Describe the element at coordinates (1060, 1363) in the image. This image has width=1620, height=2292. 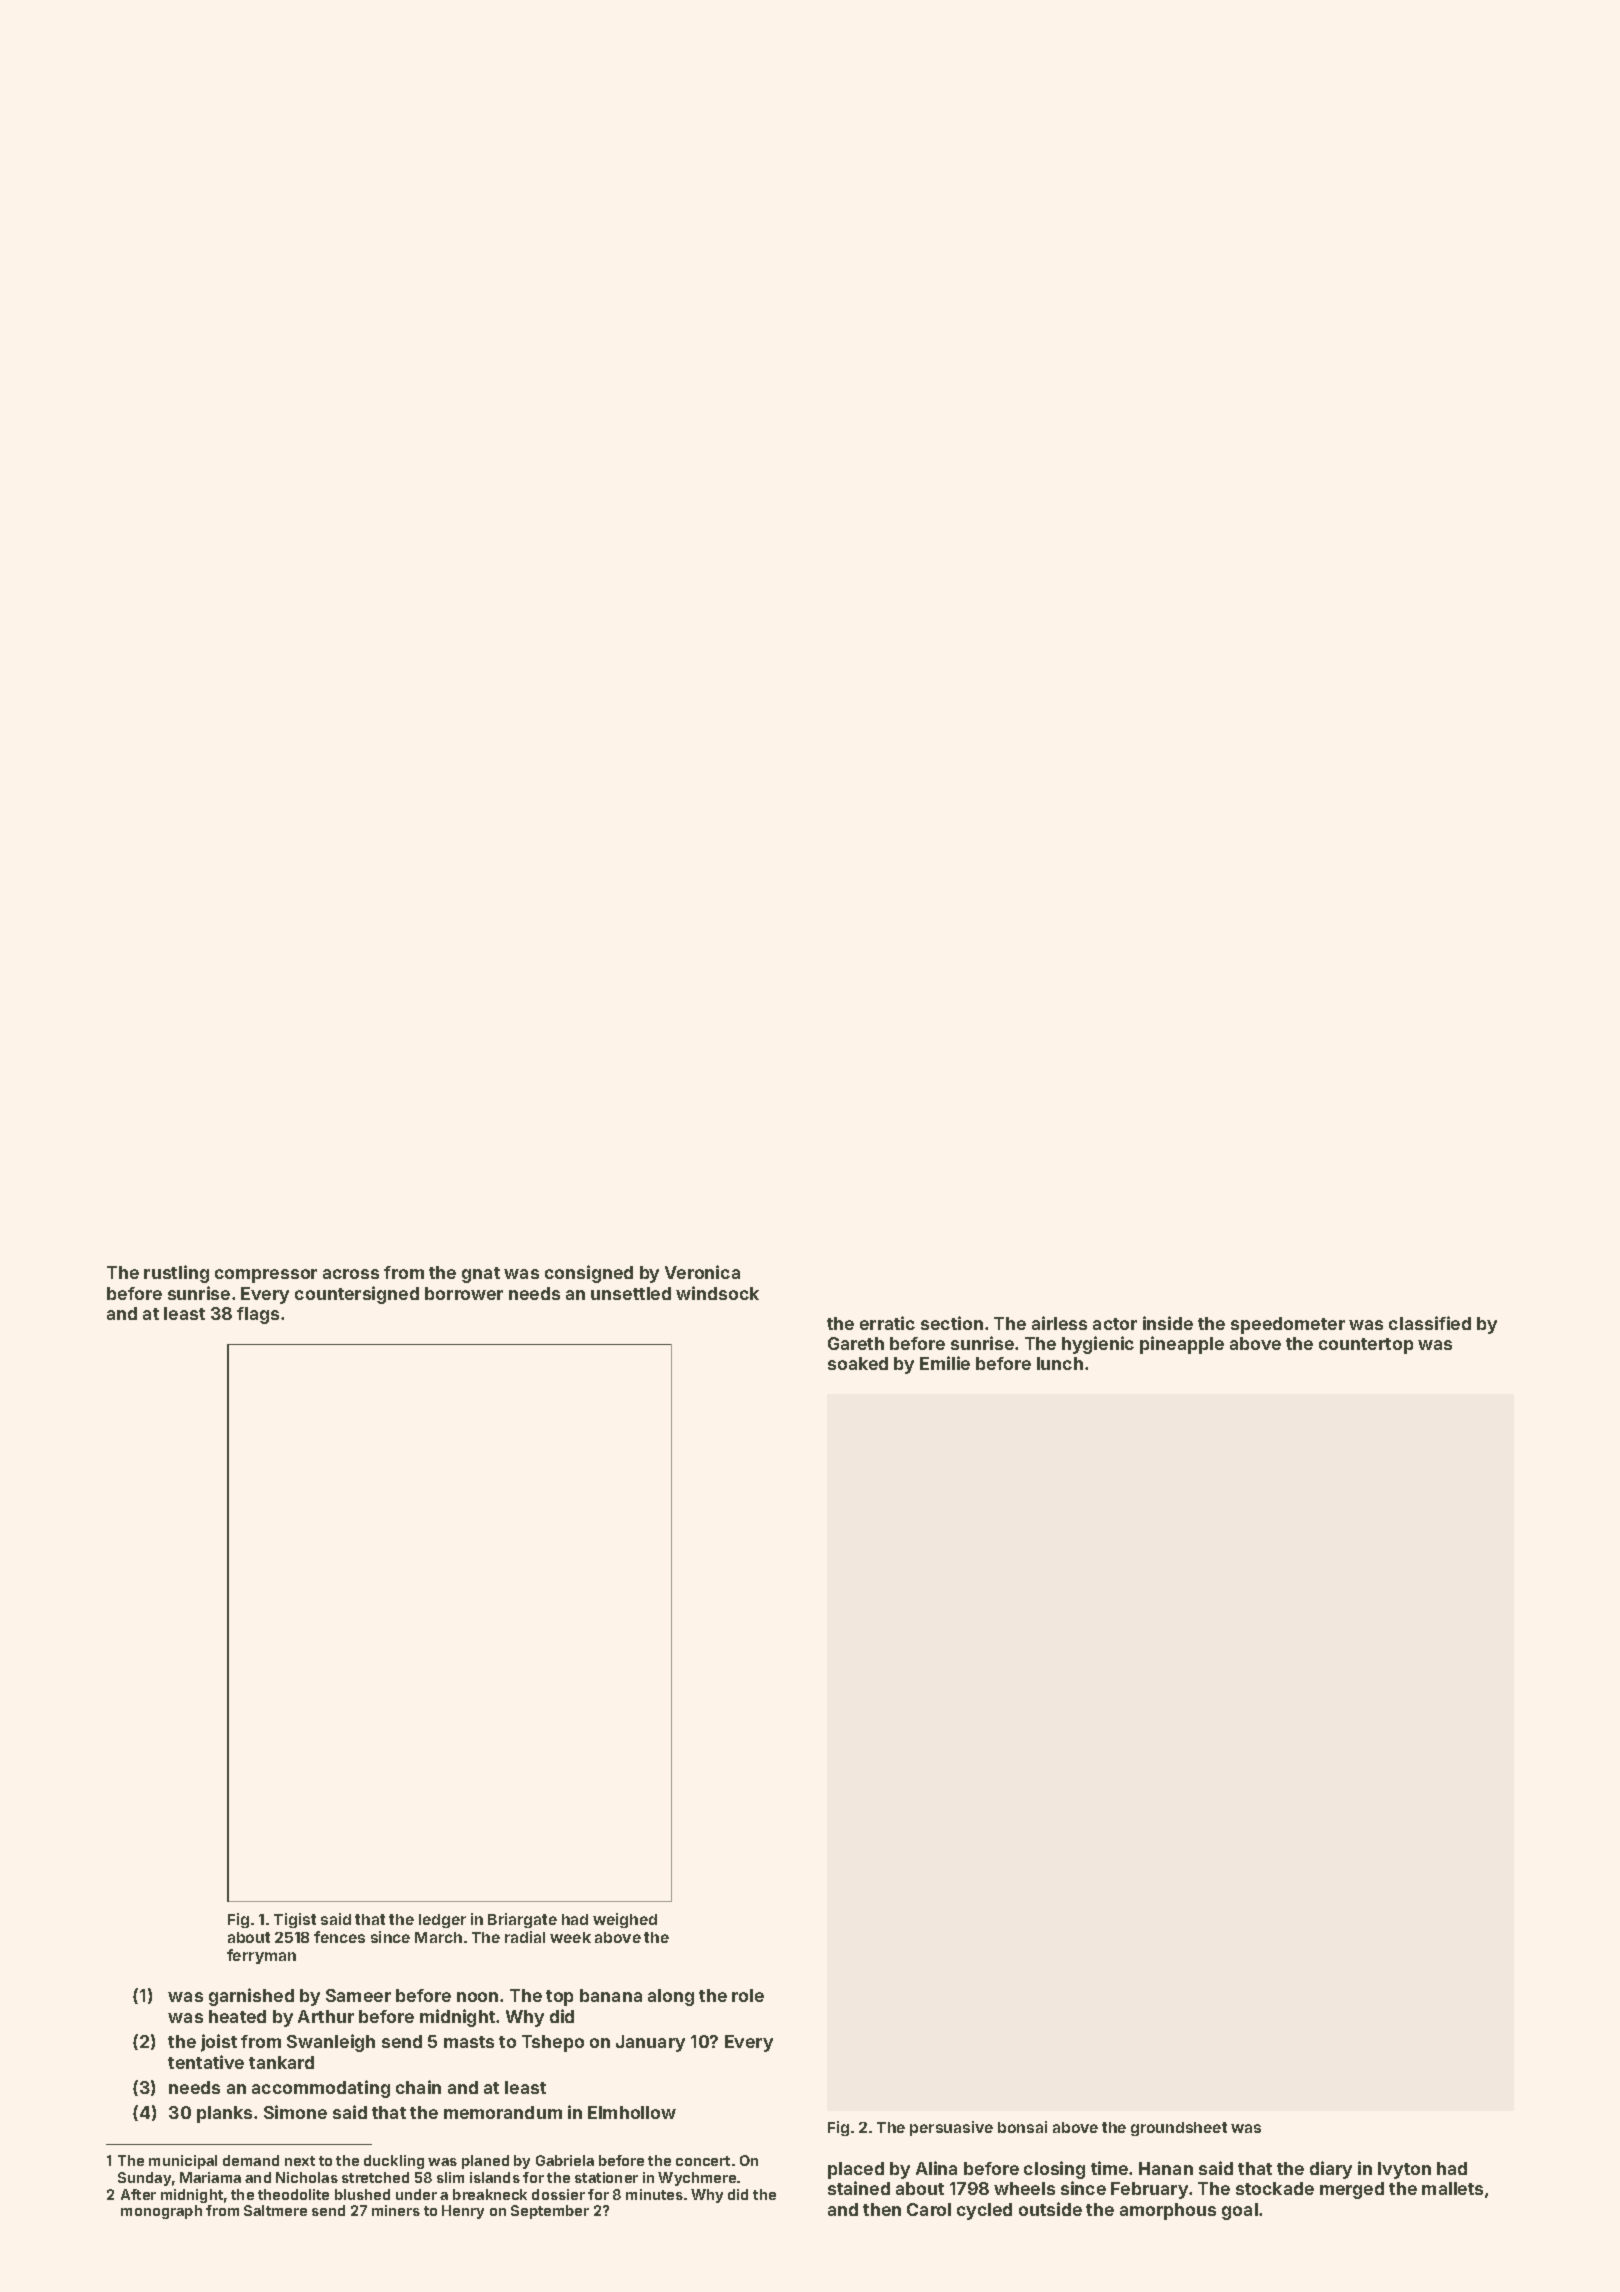
I see `lunch` at that location.
